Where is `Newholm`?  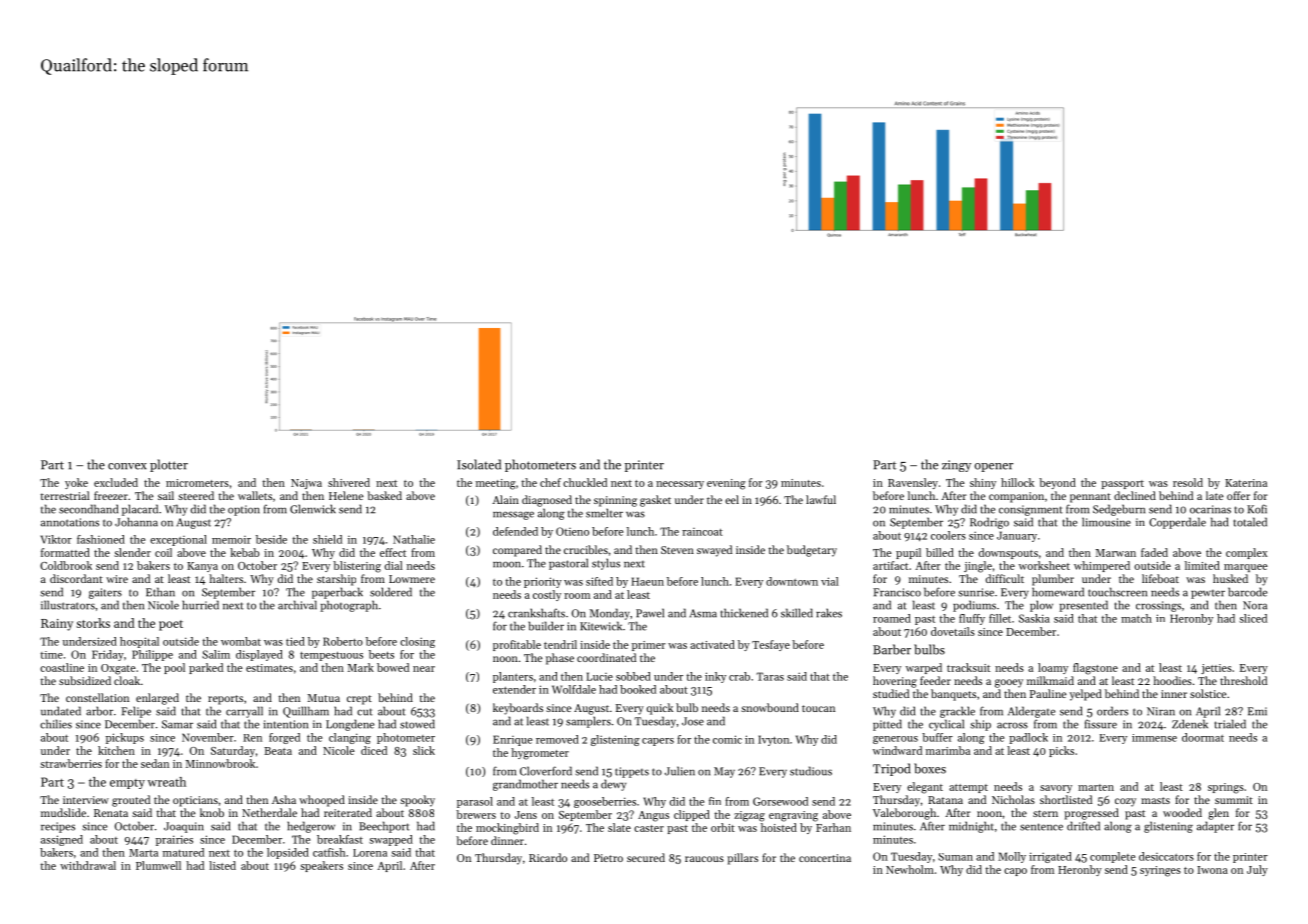 Newholm is located at coordinates (910, 869).
